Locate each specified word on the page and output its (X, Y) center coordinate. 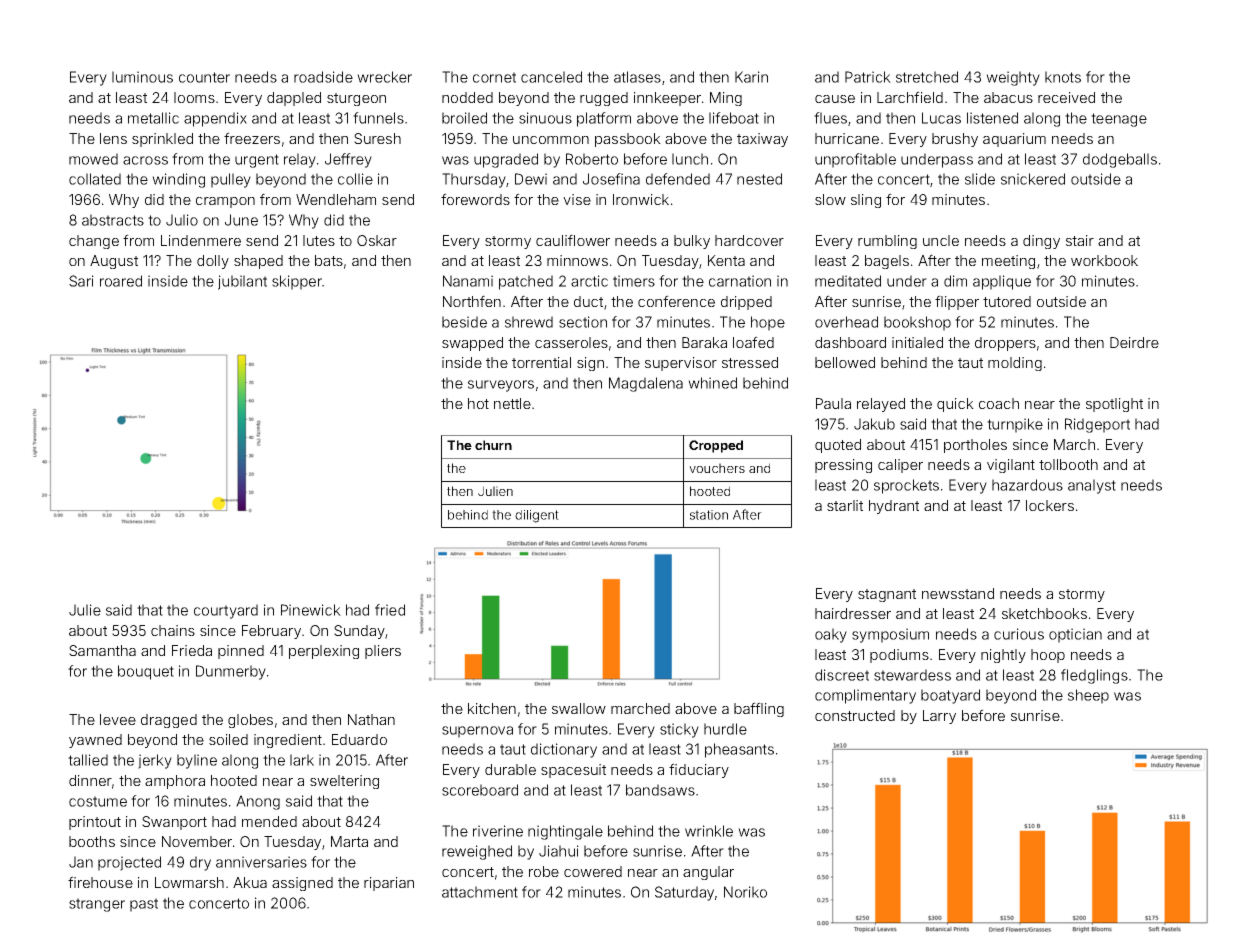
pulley (231, 180)
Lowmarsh (189, 882)
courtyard (226, 611)
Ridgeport (1097, 425)
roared (121, 281)
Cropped (716, 446)
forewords (475, 199)
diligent (537, 516)
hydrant (894, 507)
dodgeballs (1120, 160)
